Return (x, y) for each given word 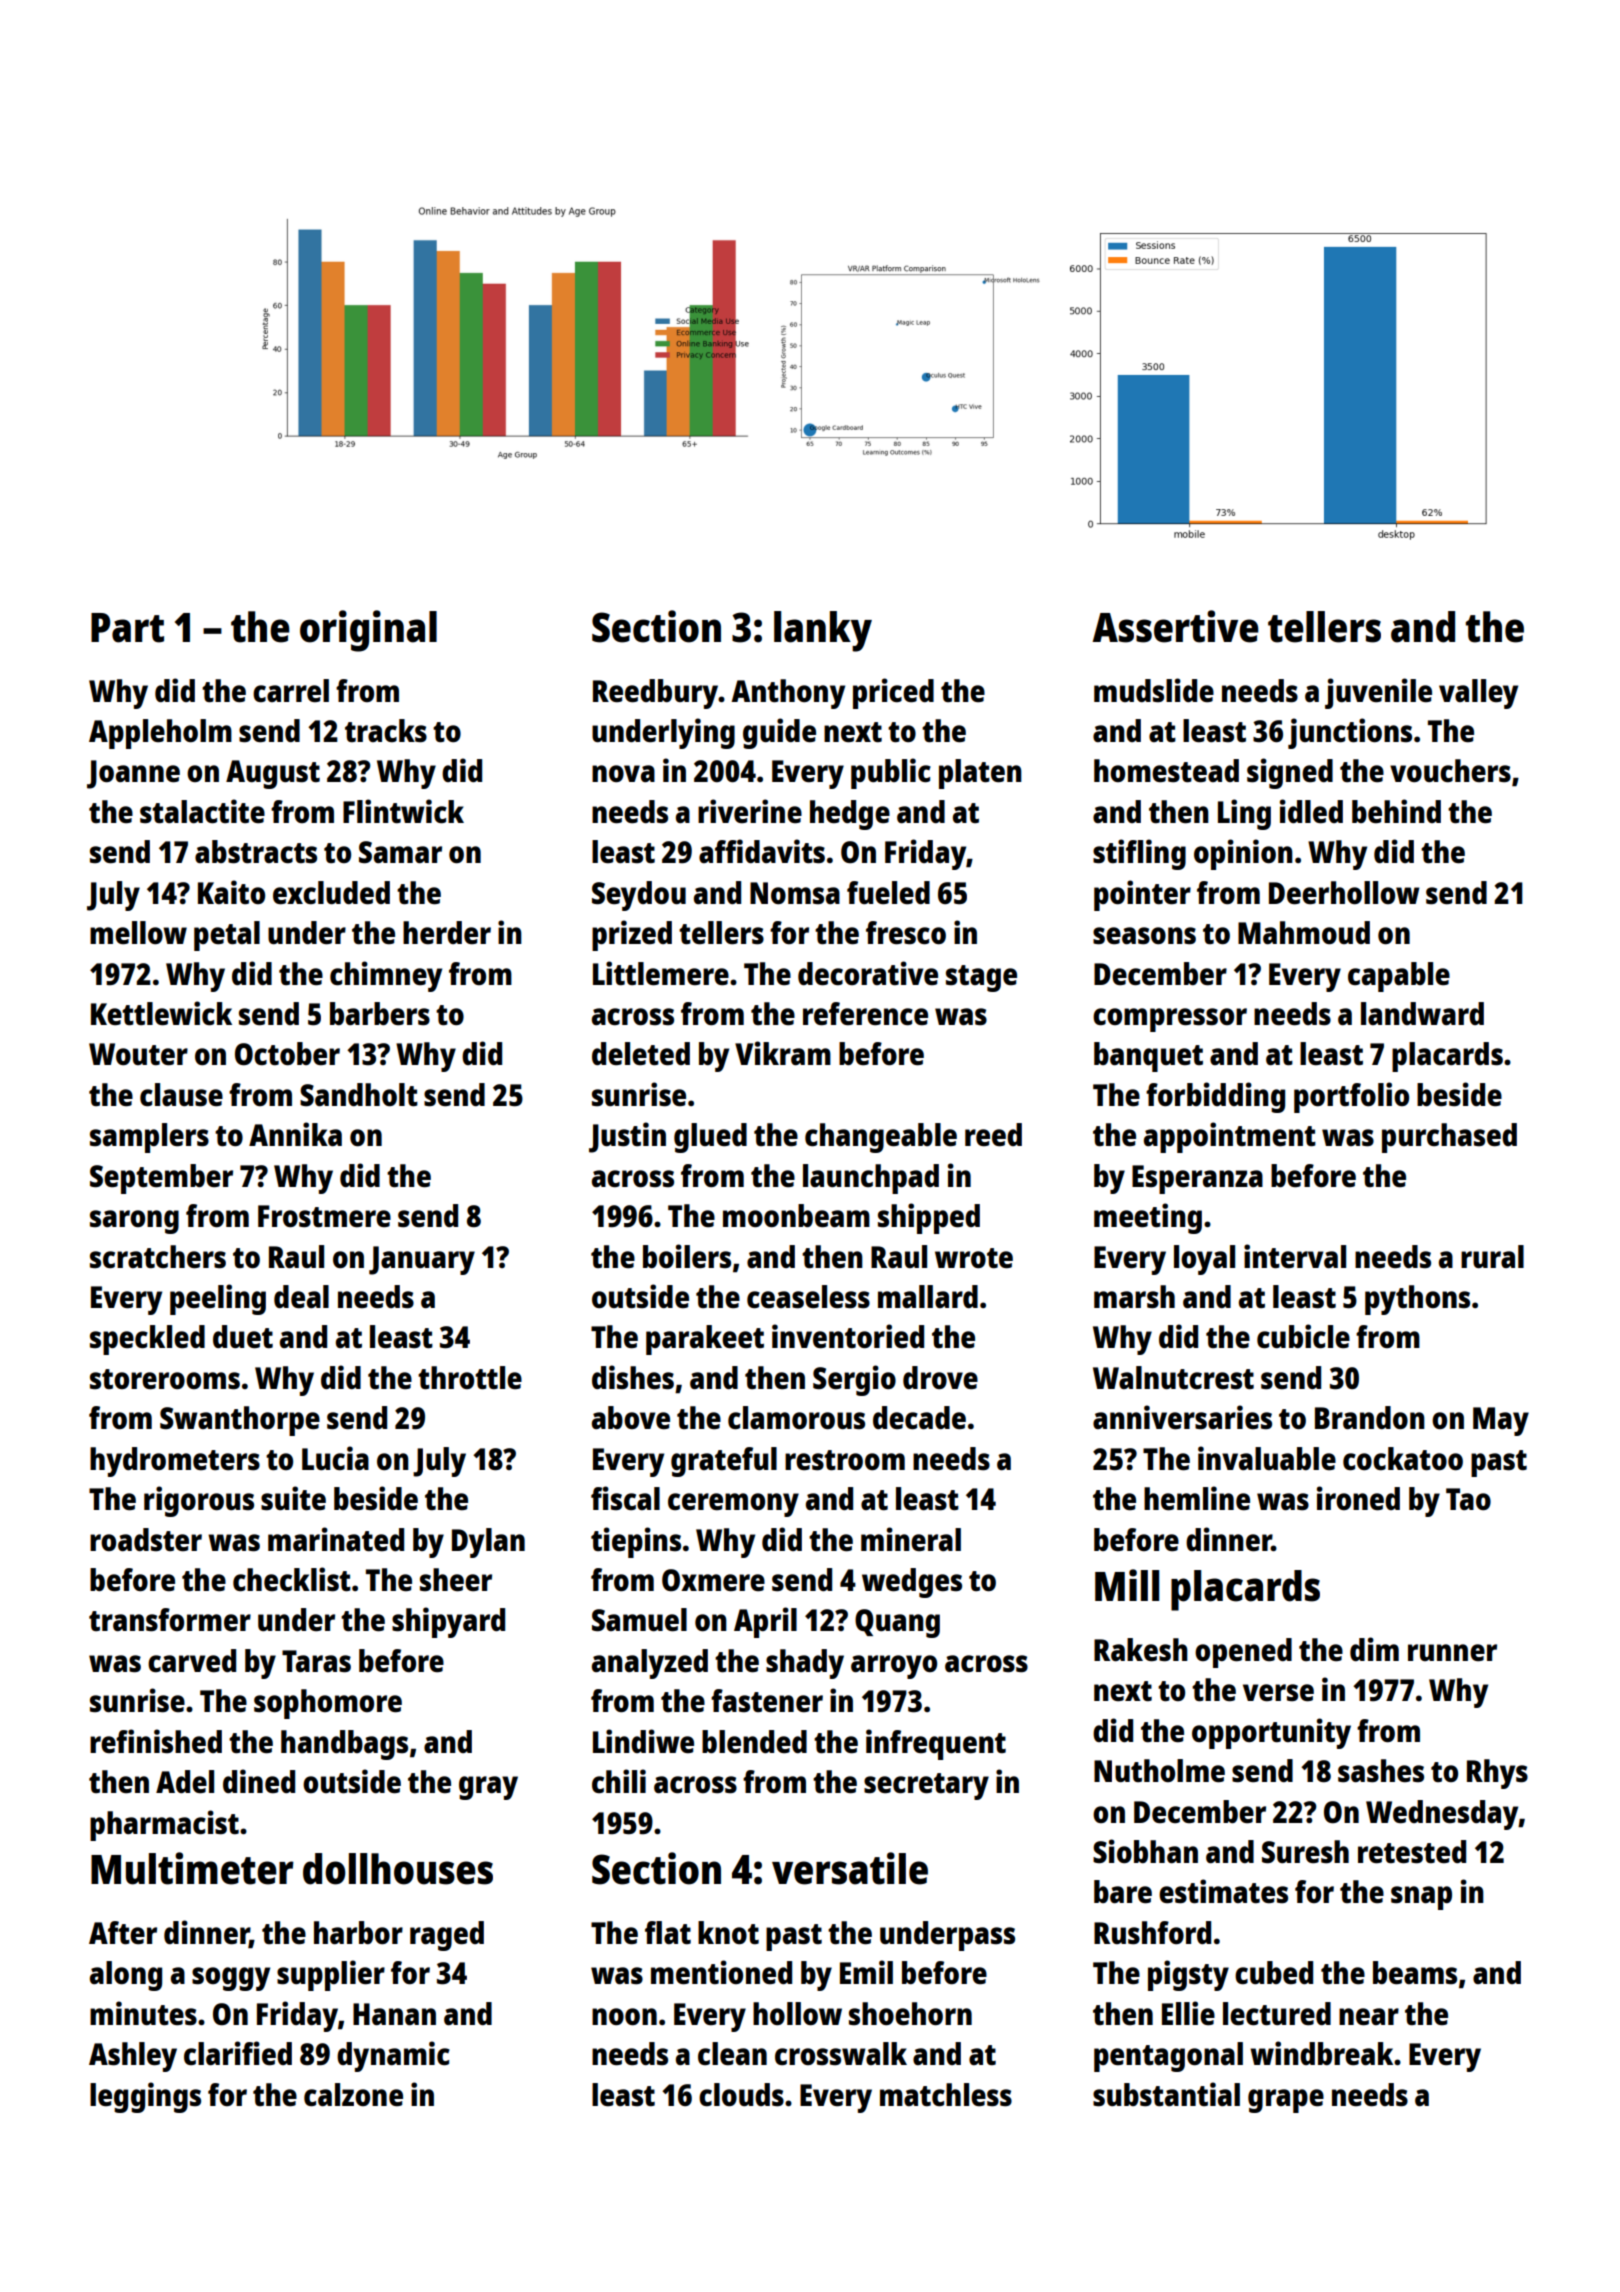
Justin (627, 1137)
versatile (850, 1868)
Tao (1468, 1499)
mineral (911, 1539)
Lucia (335, 1458)
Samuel (639, 1620)
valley (1478, 694)
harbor (358, 1932)
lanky (823, 631)
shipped (929, 1218)
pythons (1417, 1300)
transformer (170, 1620)
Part (127, 628)
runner (1452, 1652)
